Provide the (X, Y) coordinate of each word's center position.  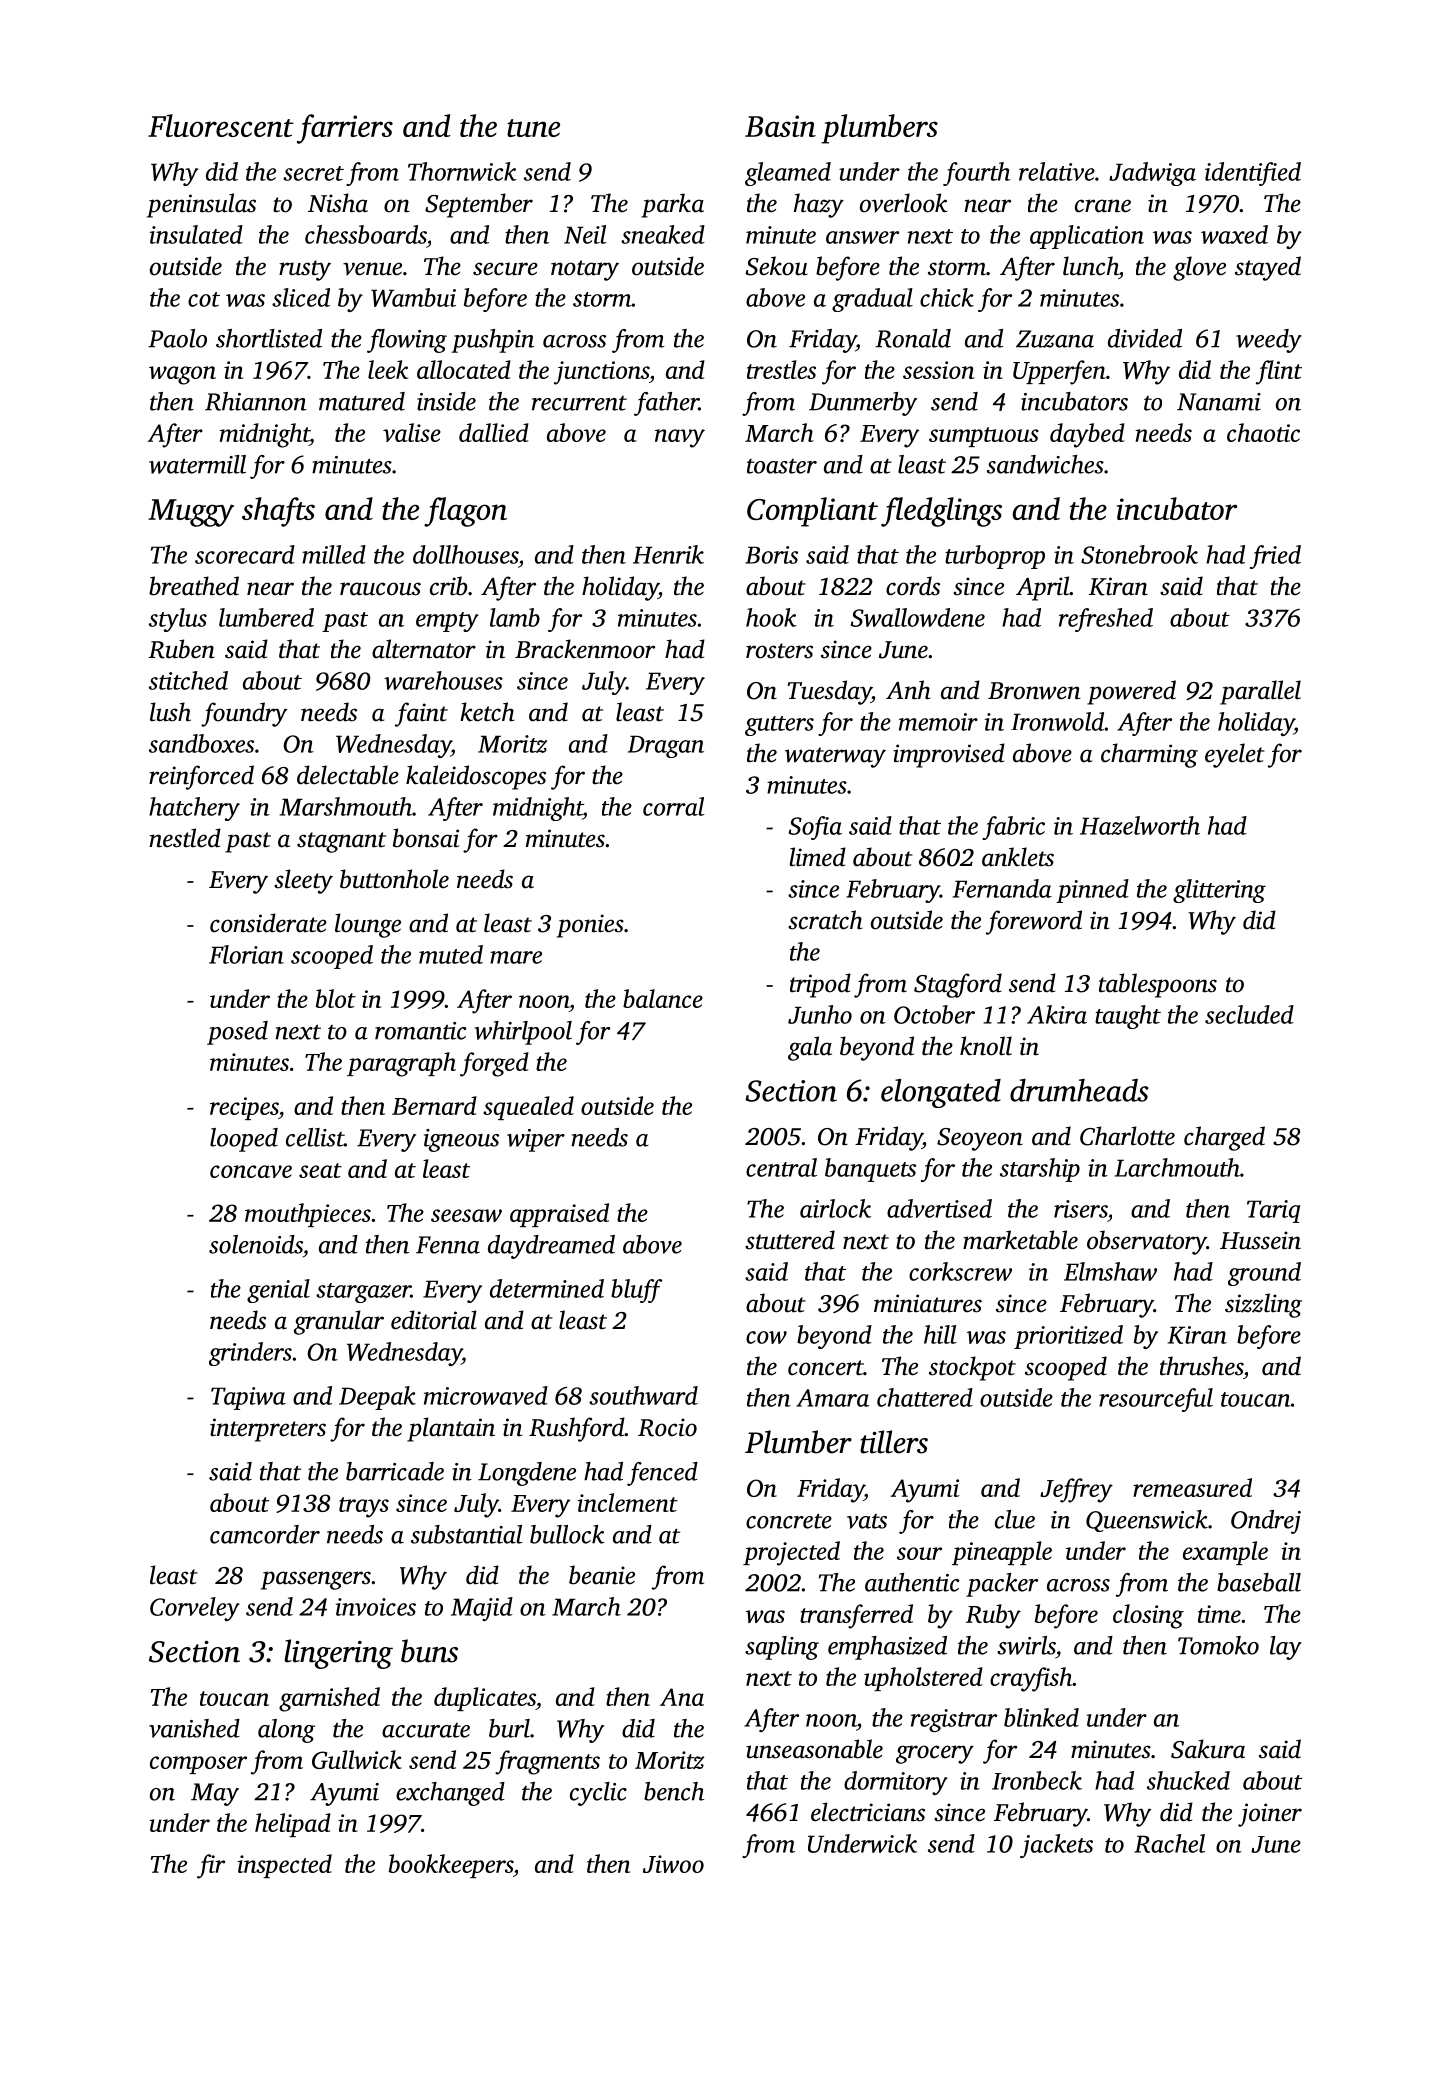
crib (448, 586)
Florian (246, 954)
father (666, 404)
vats (867, 1521)
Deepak (377, 1398)
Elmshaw (1110, 1271)
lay (1286, 1648)
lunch (1091, 266)
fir (211, 1866)
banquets (870, 1170)
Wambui (413, 297)
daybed (1087, 435)
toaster (782, 466)
